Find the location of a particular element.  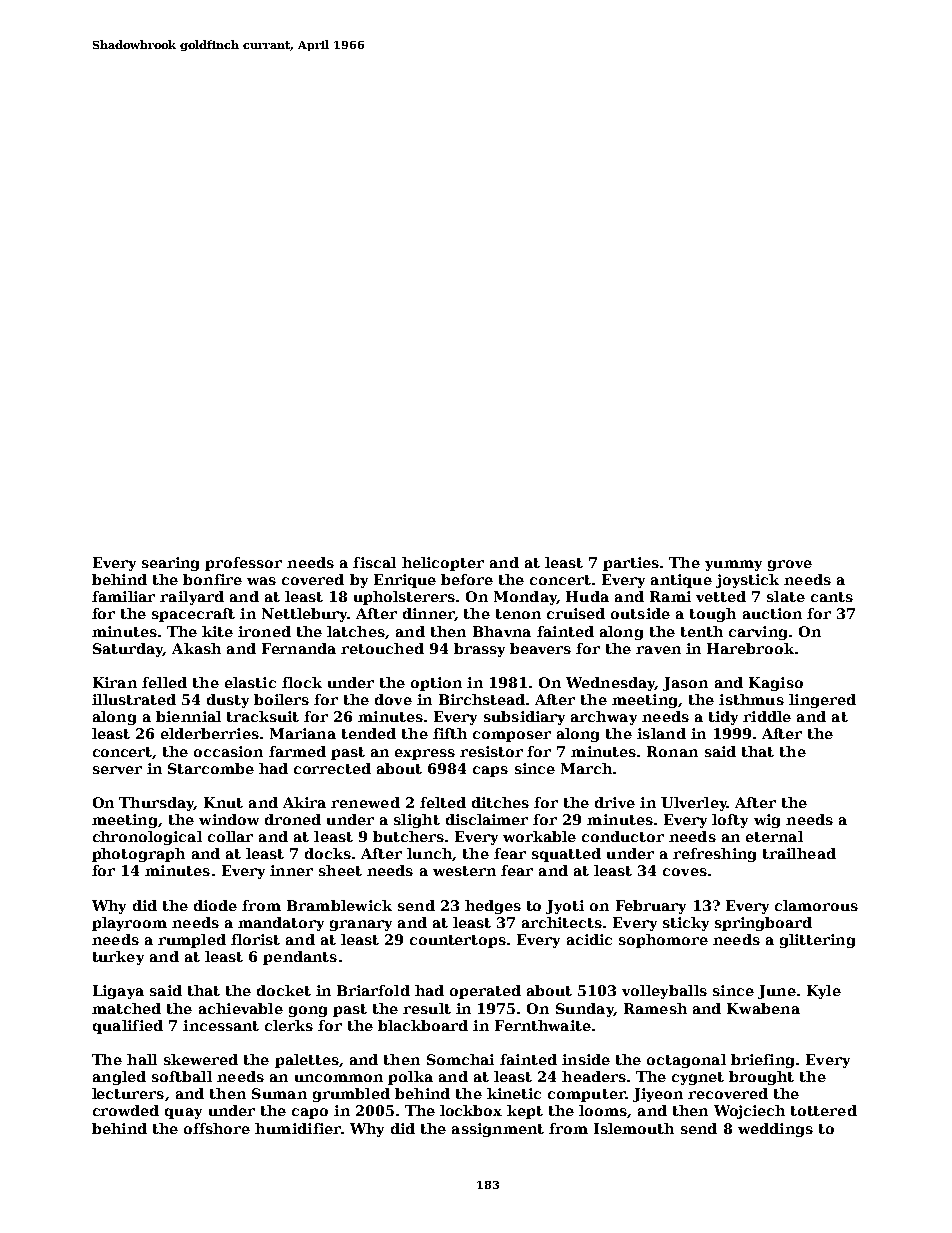

raven is located at coordinates (658, 650).
